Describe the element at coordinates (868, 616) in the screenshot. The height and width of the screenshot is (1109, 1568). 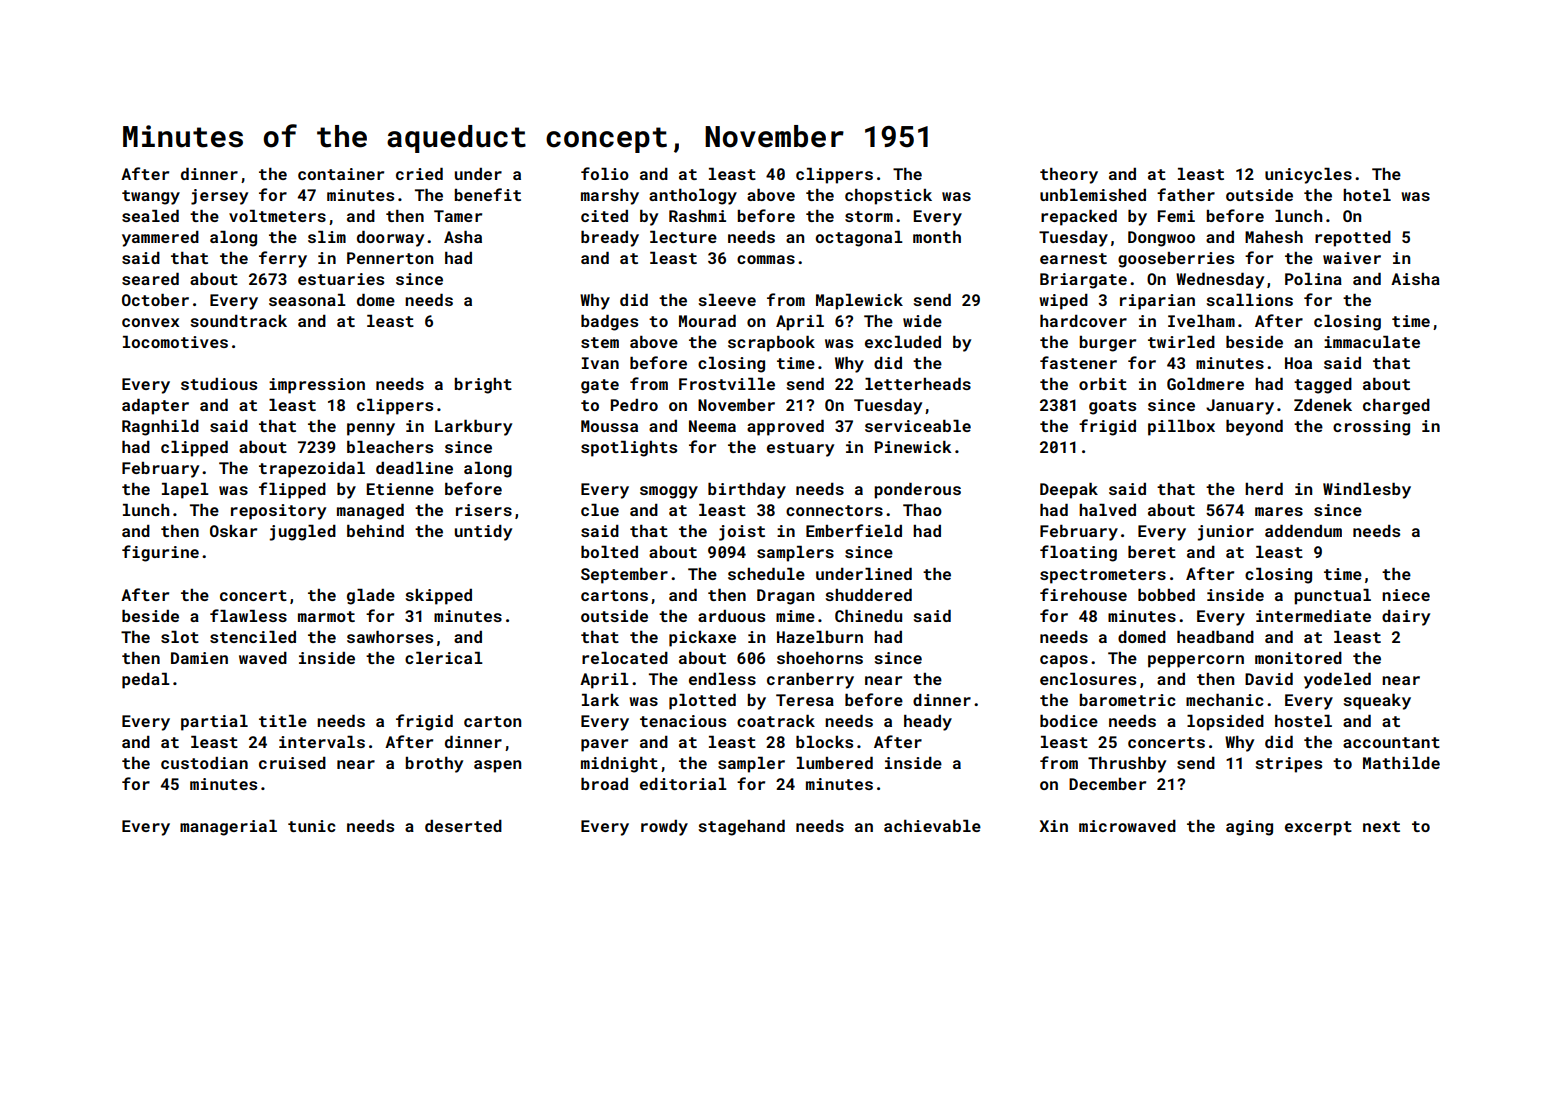
I see `Chinedu` at that location.
